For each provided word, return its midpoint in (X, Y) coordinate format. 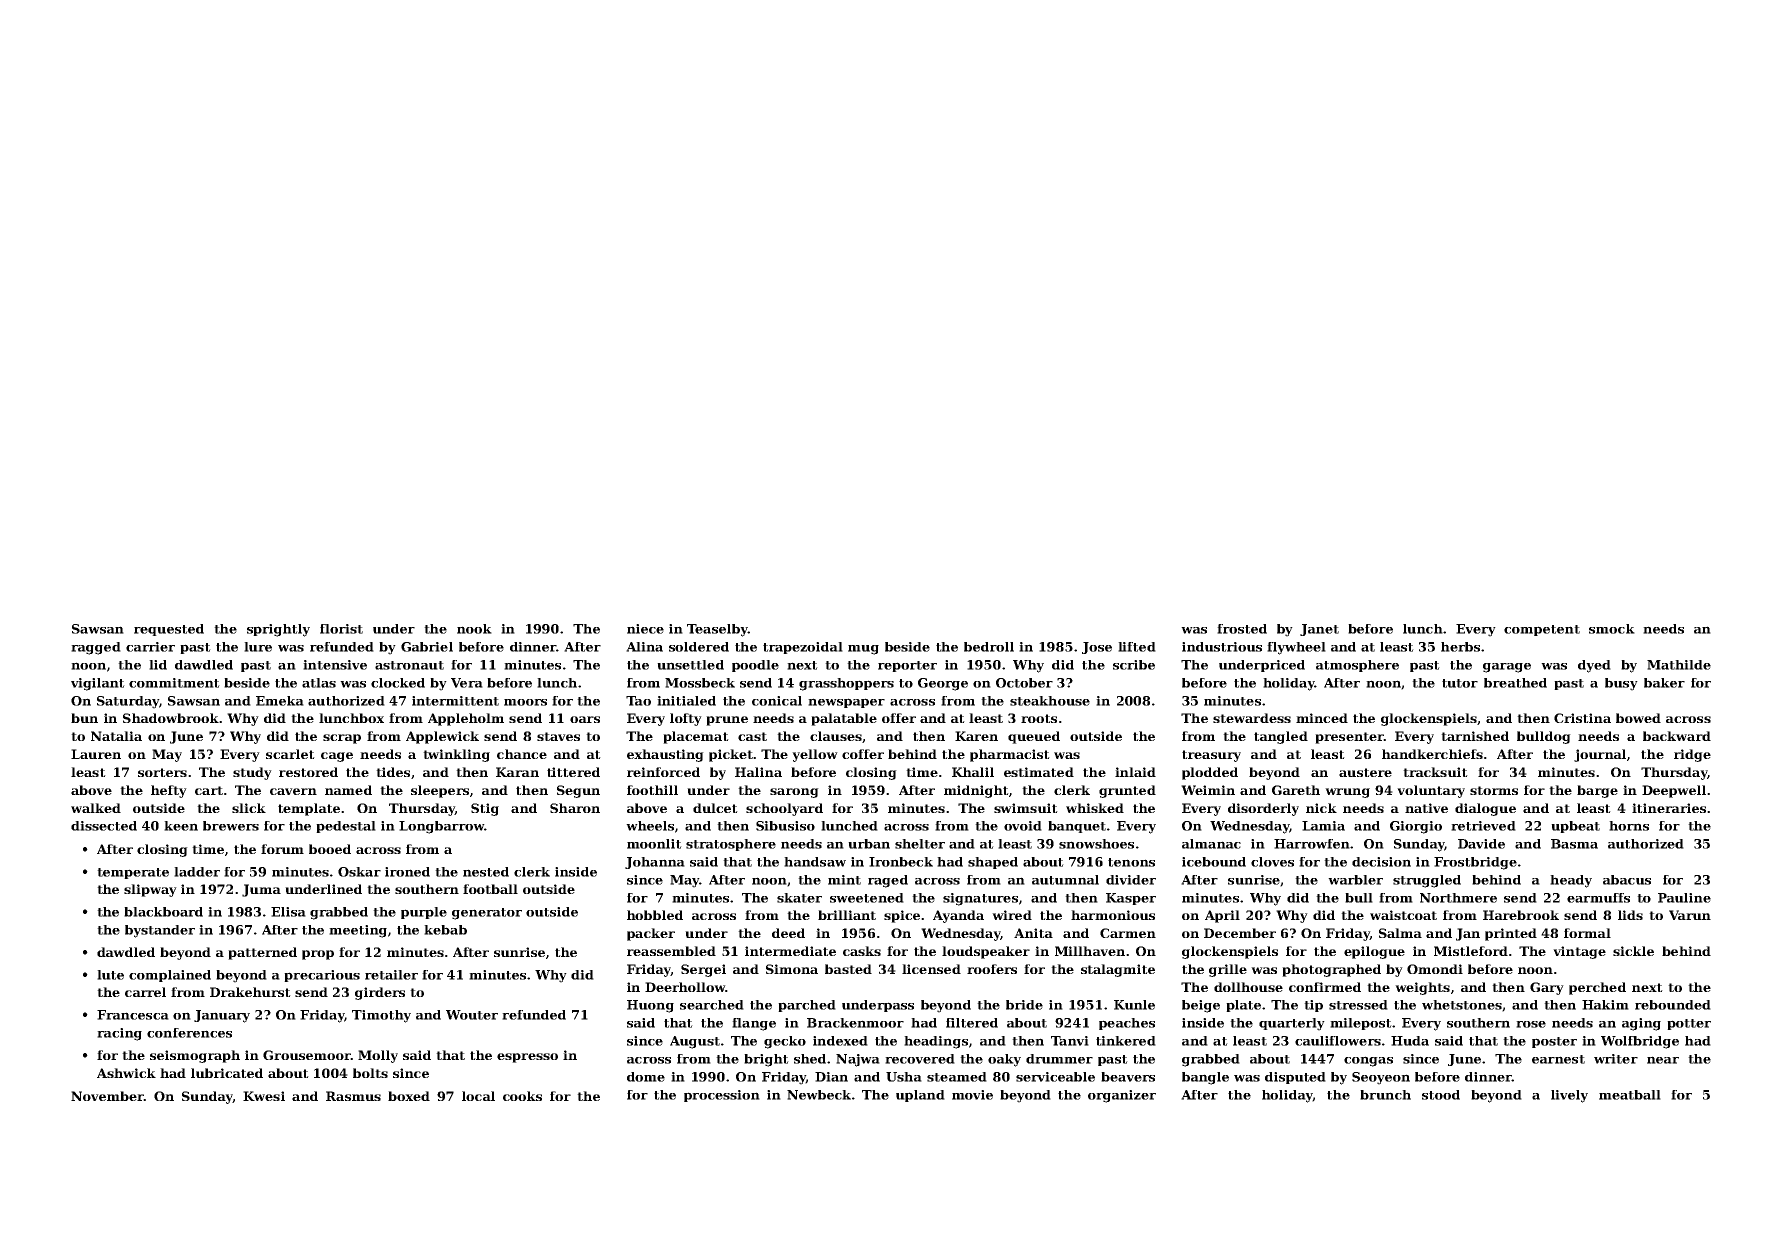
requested (169, 630)
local (478, 1096)
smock (1612, 629)
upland (920, 1096)
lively (1569, 1096)
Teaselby (717, 630)
